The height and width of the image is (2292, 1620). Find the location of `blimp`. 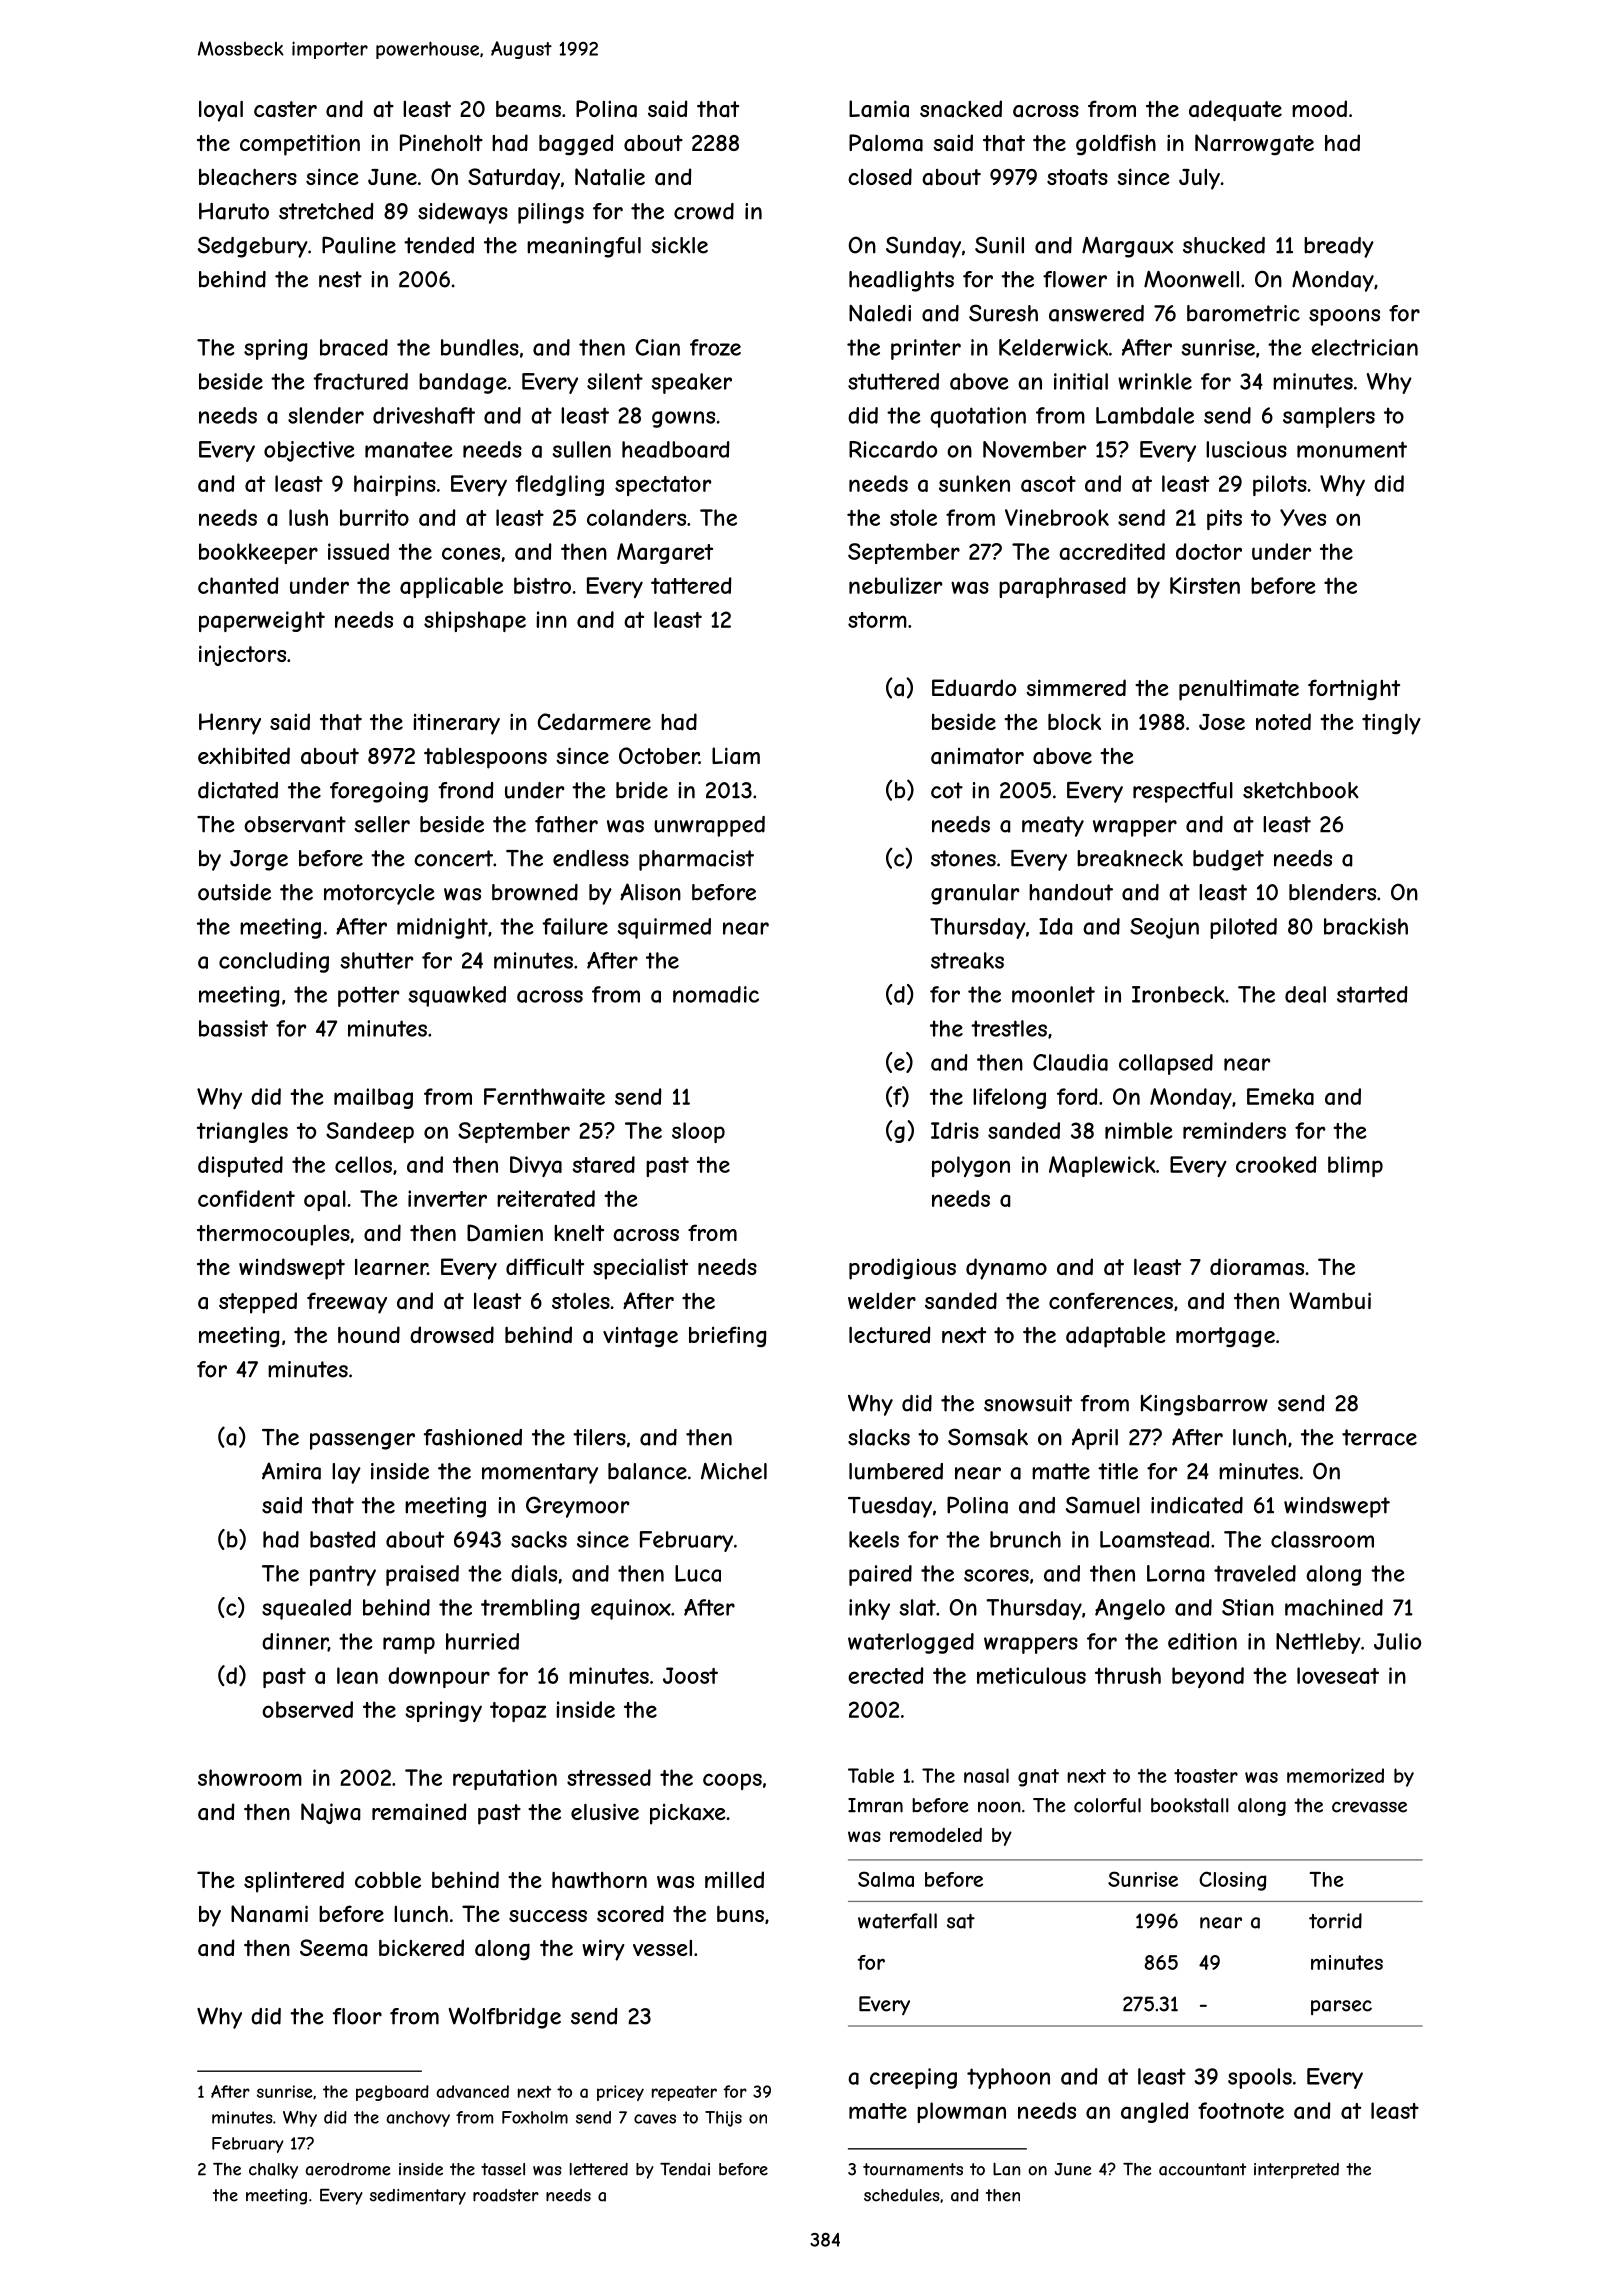

blimp is located at coordinates (1355, 1166).
